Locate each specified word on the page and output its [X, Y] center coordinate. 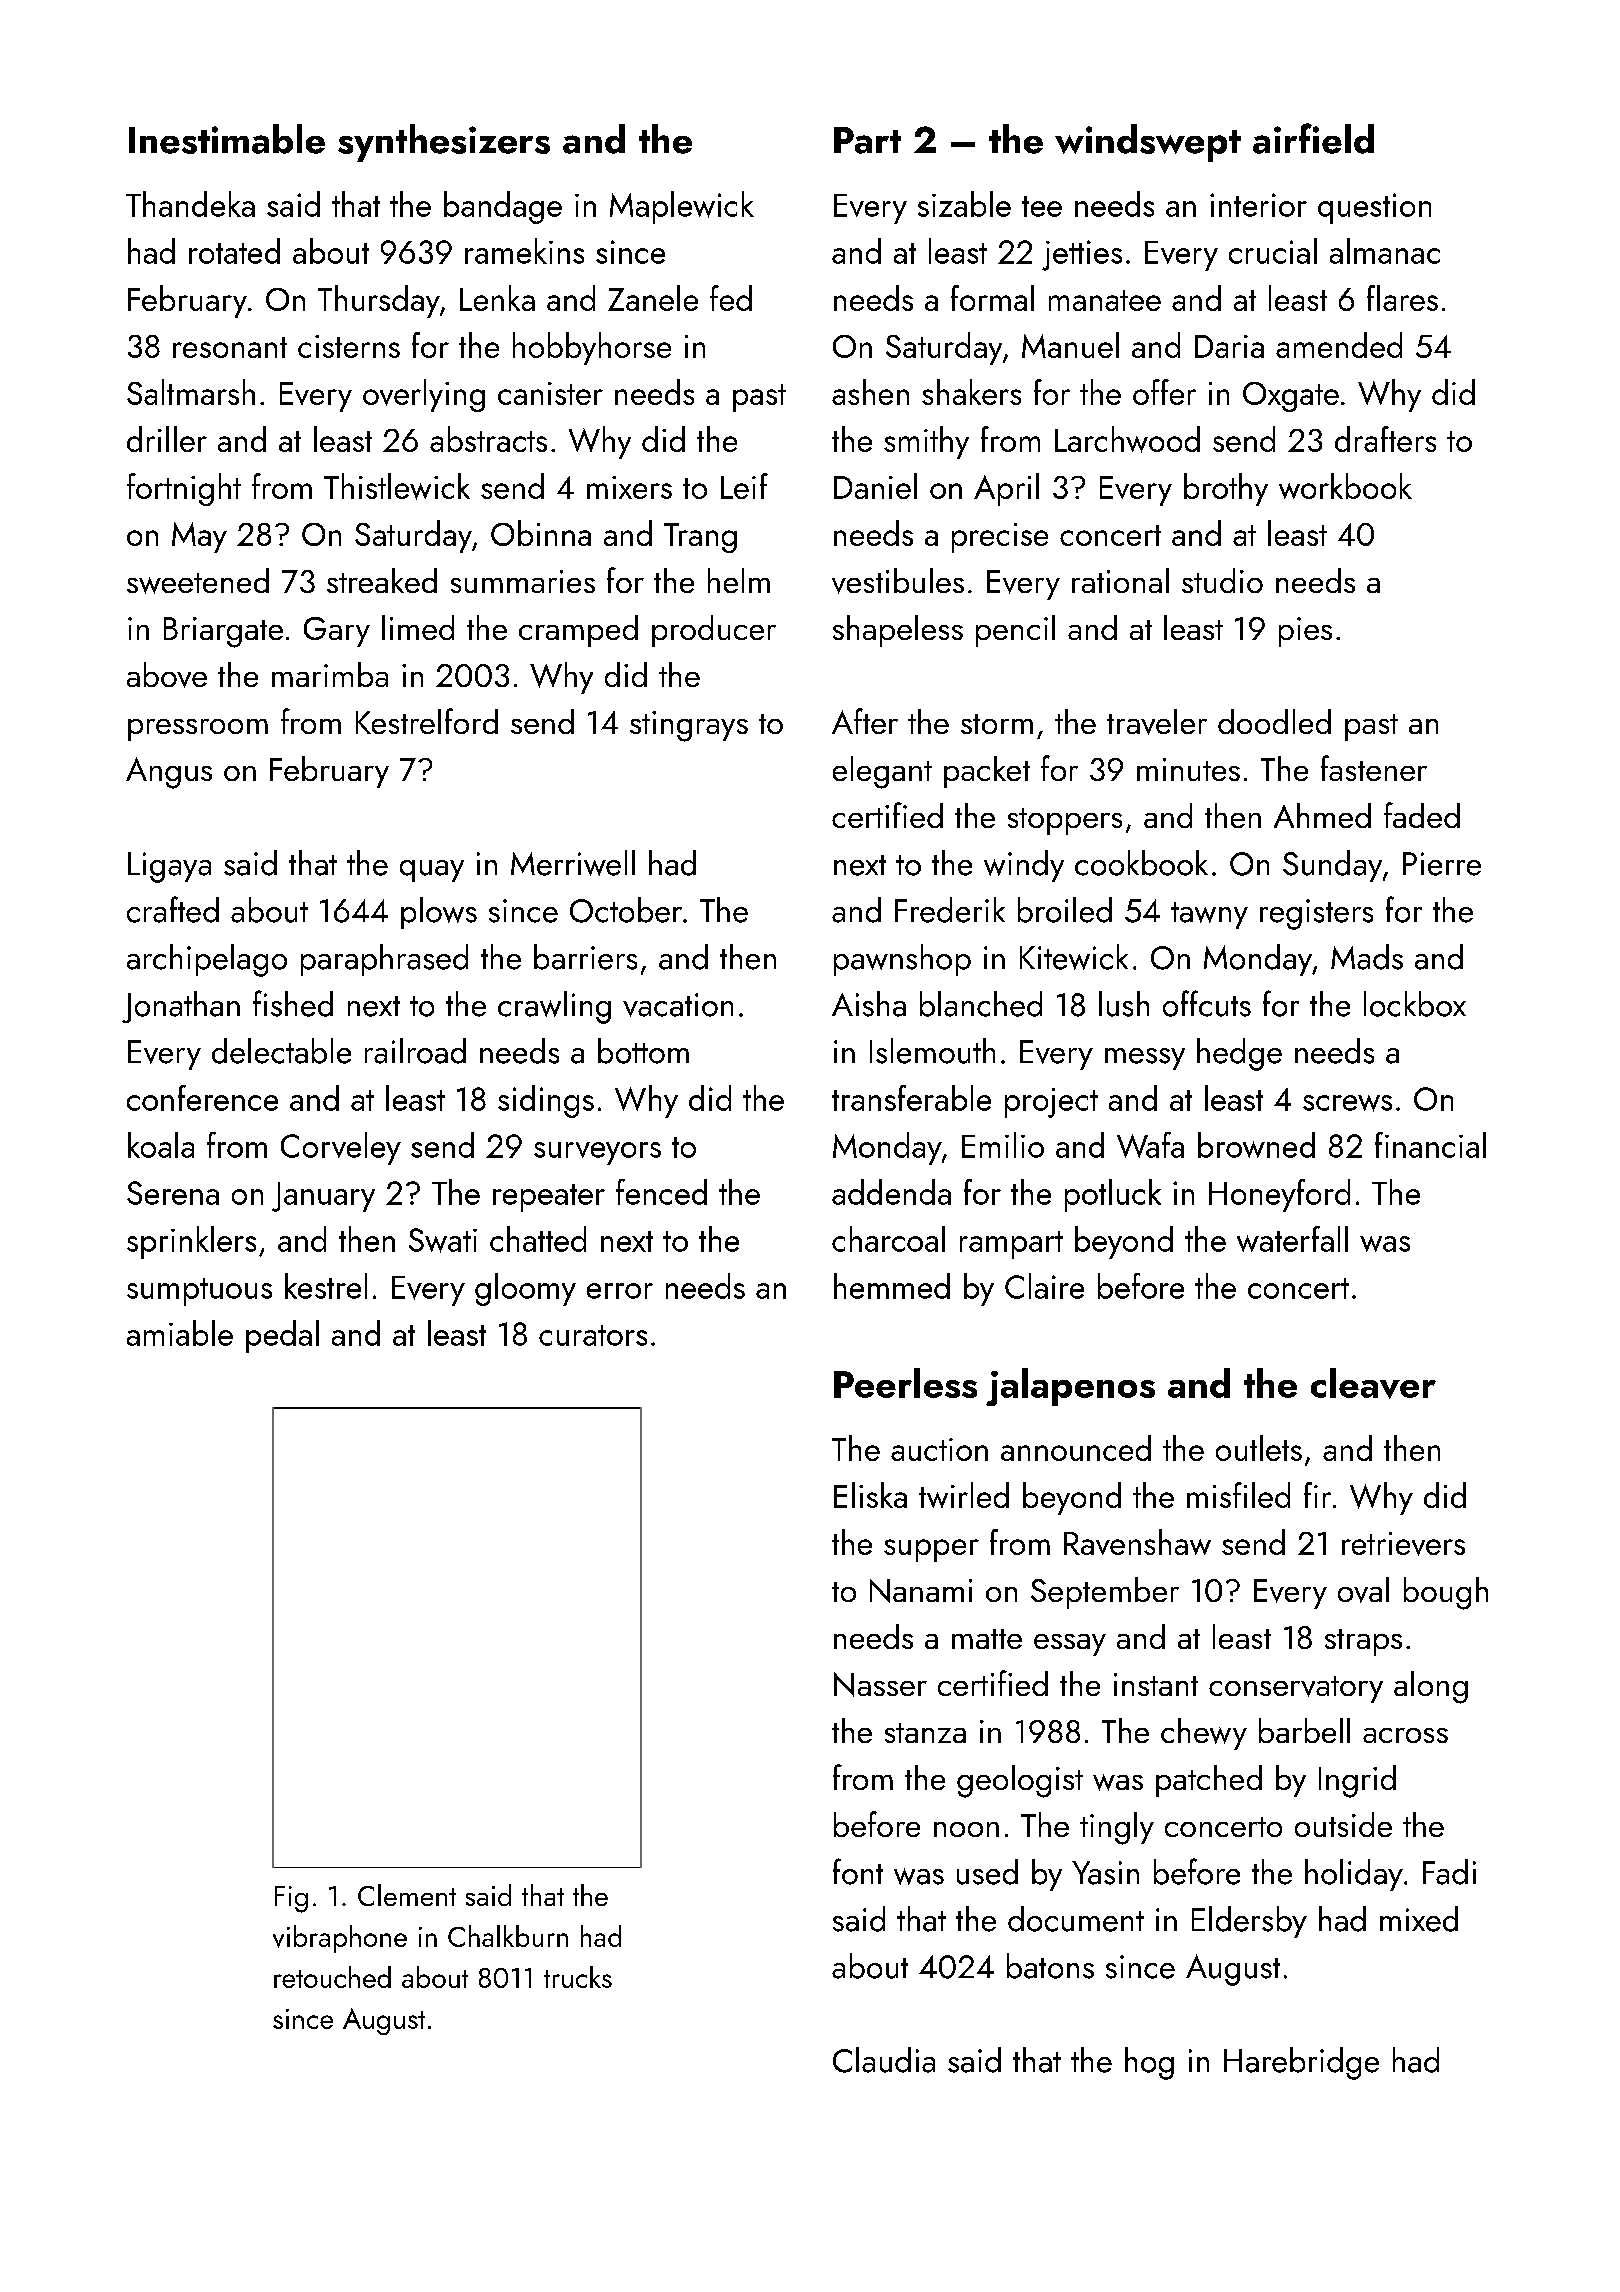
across [1405, 1735]
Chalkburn [508, 1936]
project [1051, 1103]
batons [1050, 1966]
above [167, 675]
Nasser [880, 1684]
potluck [1113, 1195]
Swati [443, 1240]
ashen [870, 392]
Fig [291, 1899]
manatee [1105, 300]
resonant [230, 347]
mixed [1419, 1919]
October [626, 910]
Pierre [1442, 864]
